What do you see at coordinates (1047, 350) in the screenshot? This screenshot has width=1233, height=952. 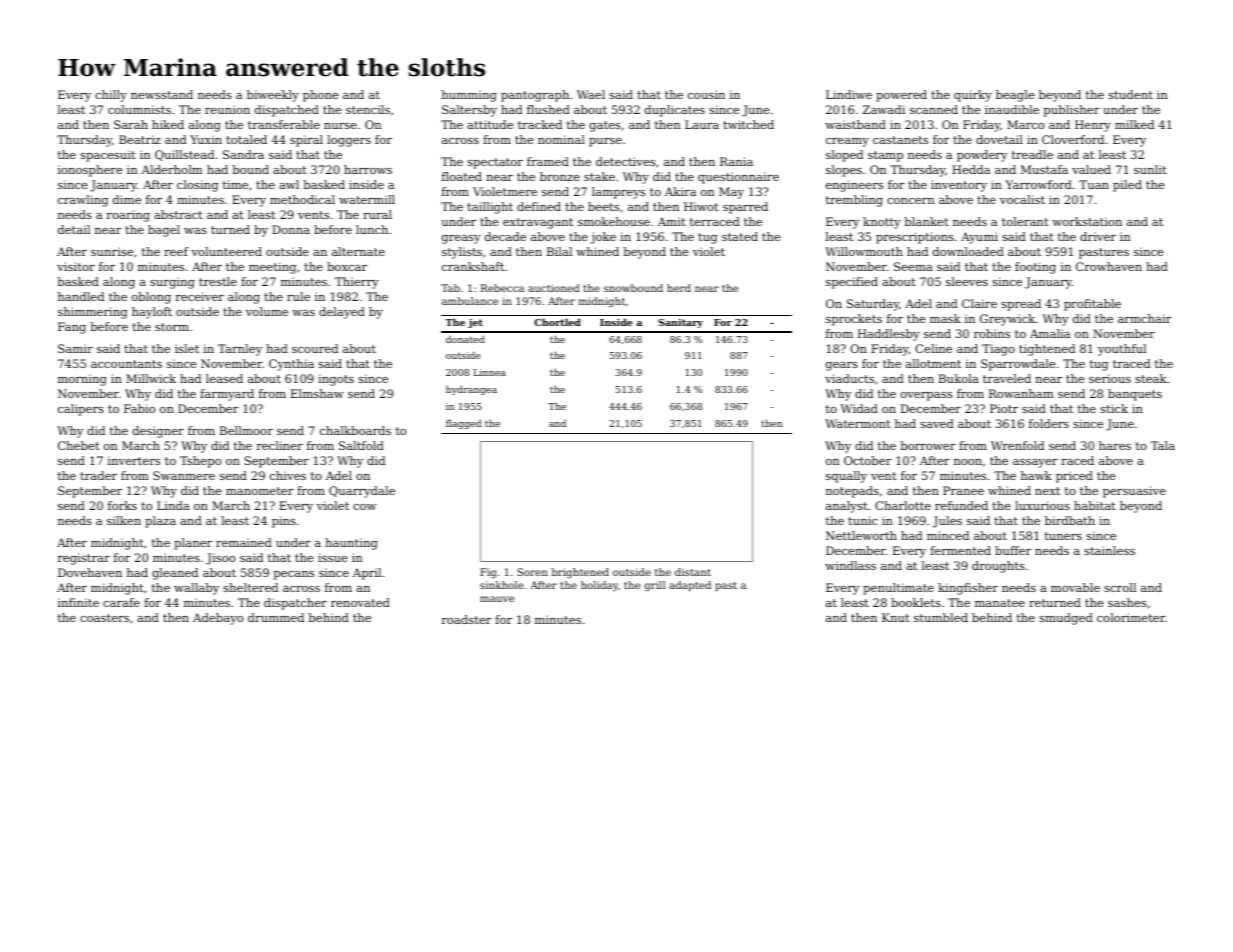 I see `tightened` at bounding box center [1047, 350].
